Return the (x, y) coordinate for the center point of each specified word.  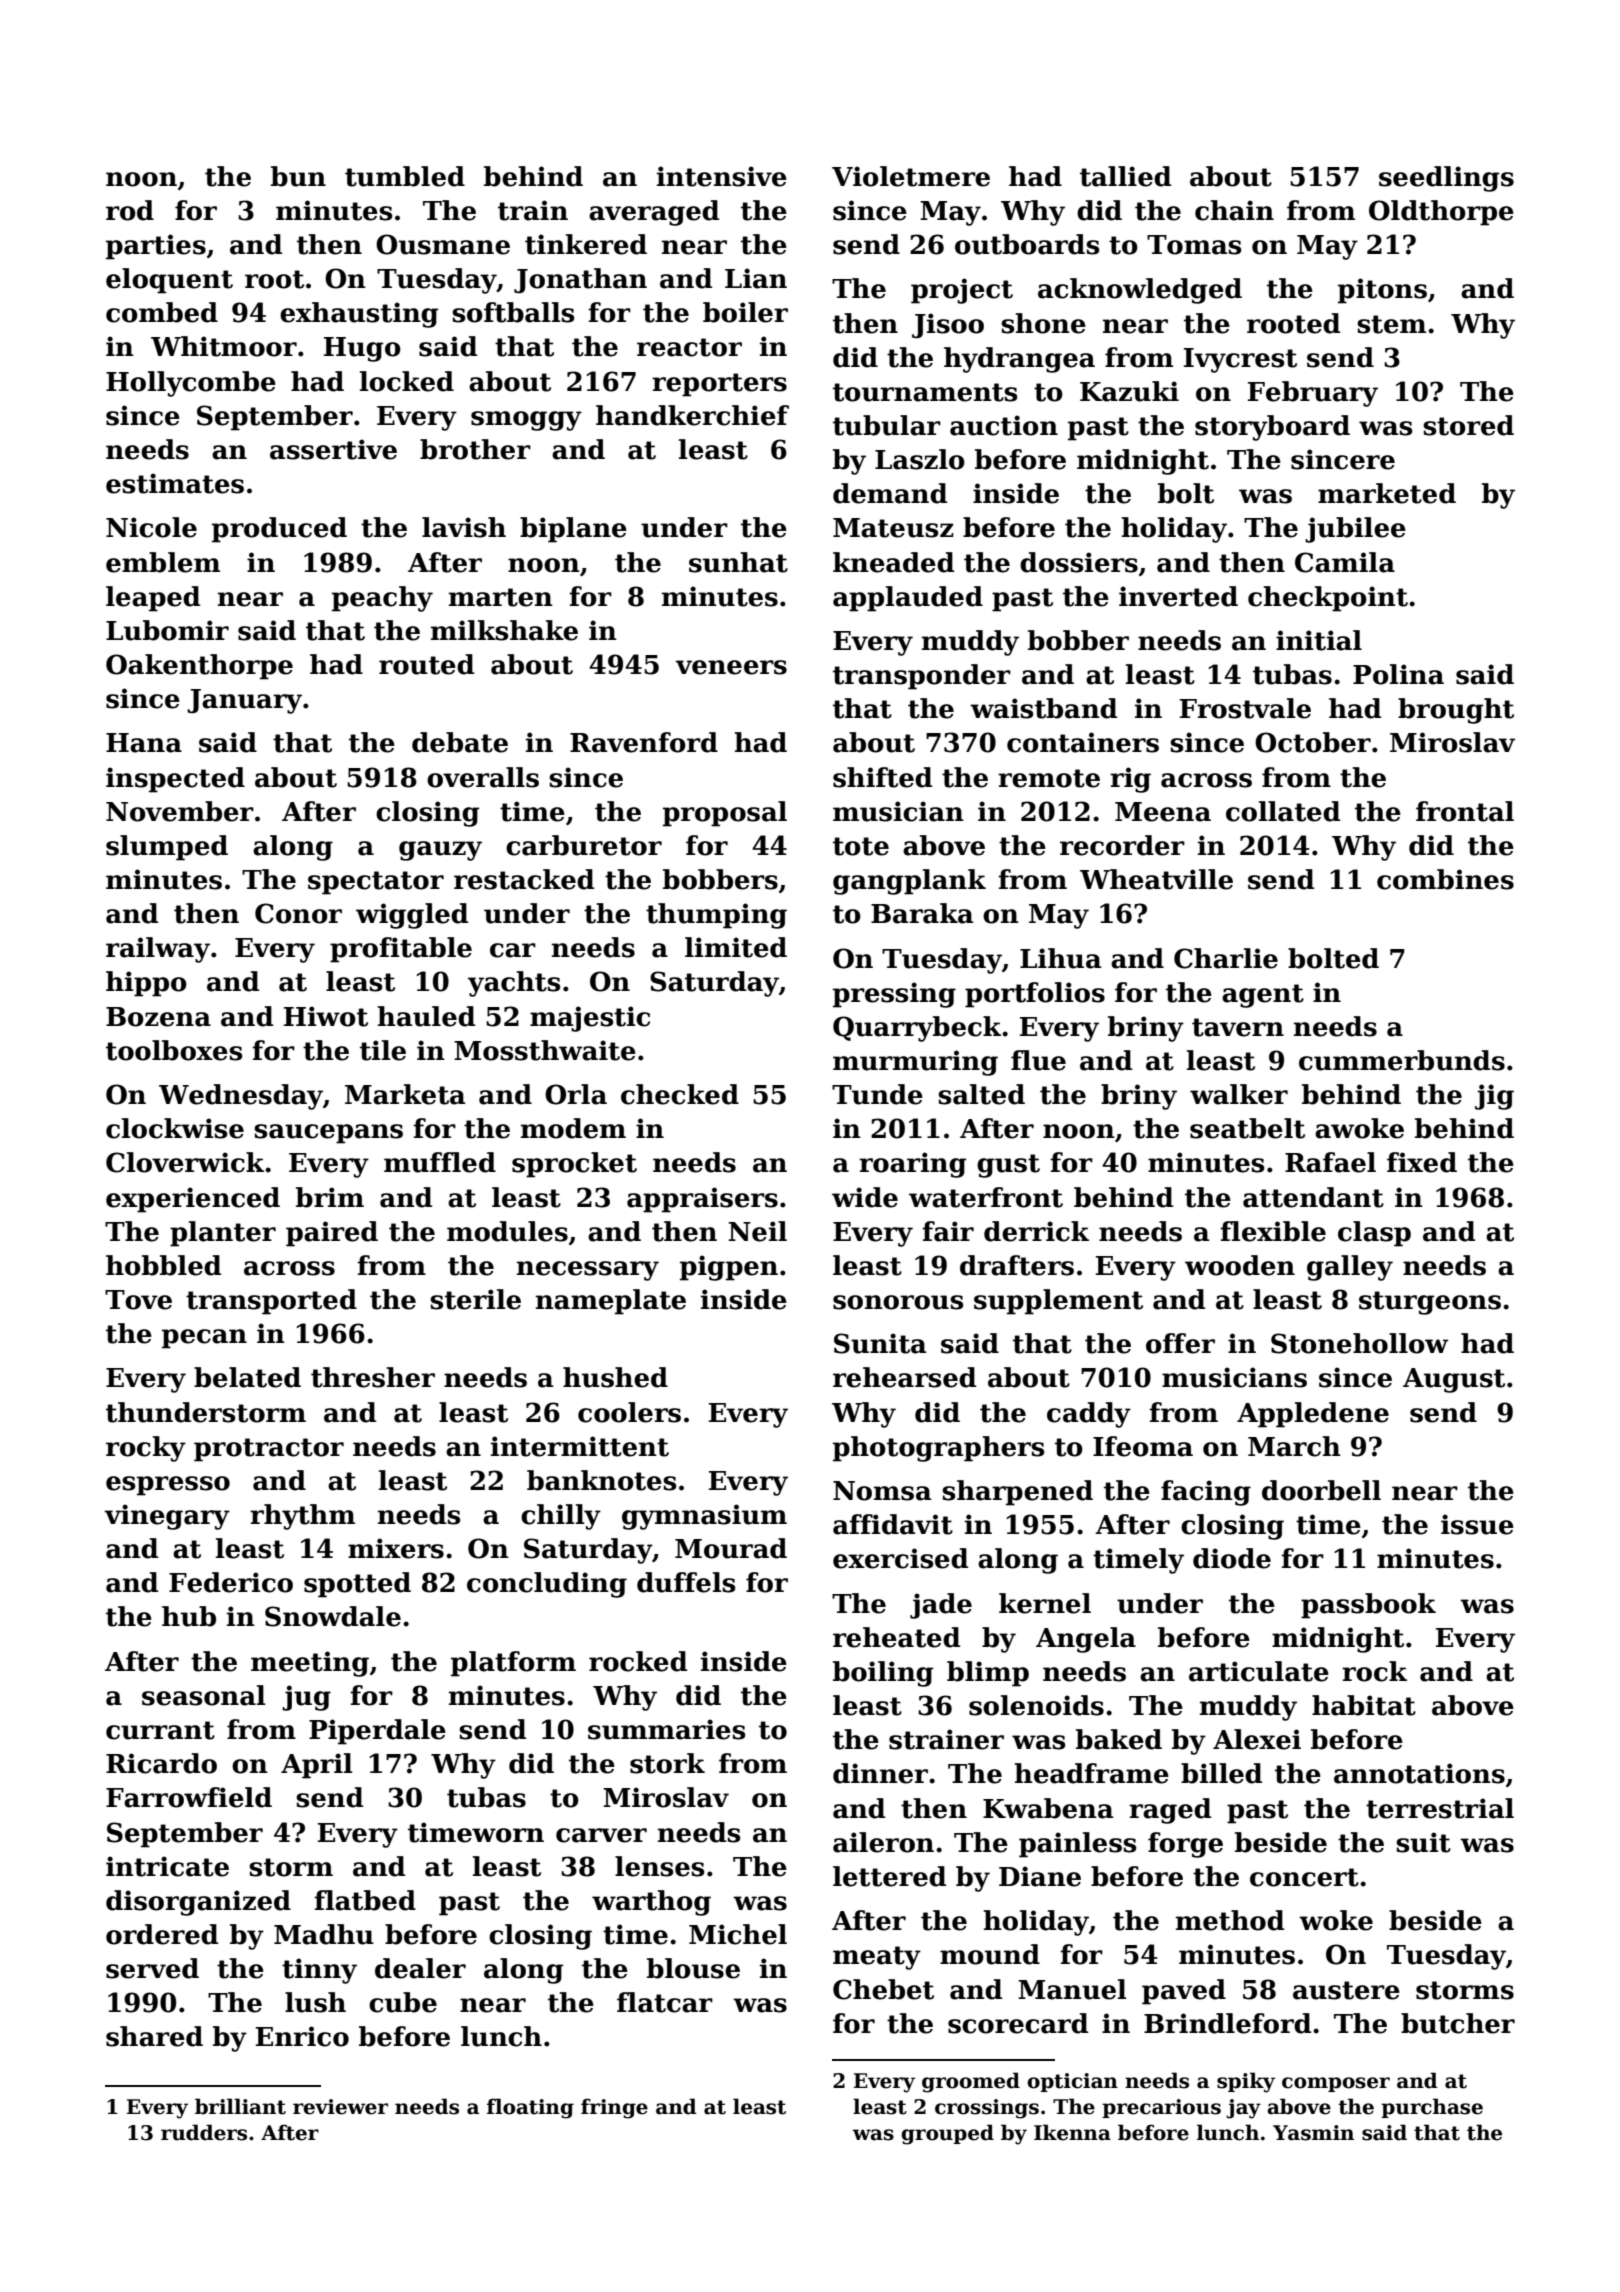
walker (1239, 1094)
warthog (651, 1903)
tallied (1125, 176)
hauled (426, 1016)
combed (162, 312)
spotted (357, 1585)
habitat (1364, 1705)
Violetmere (911, 176)
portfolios (1035, 995)
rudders (204, 2132)
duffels (686, 1582)
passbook (1368, 1606)
